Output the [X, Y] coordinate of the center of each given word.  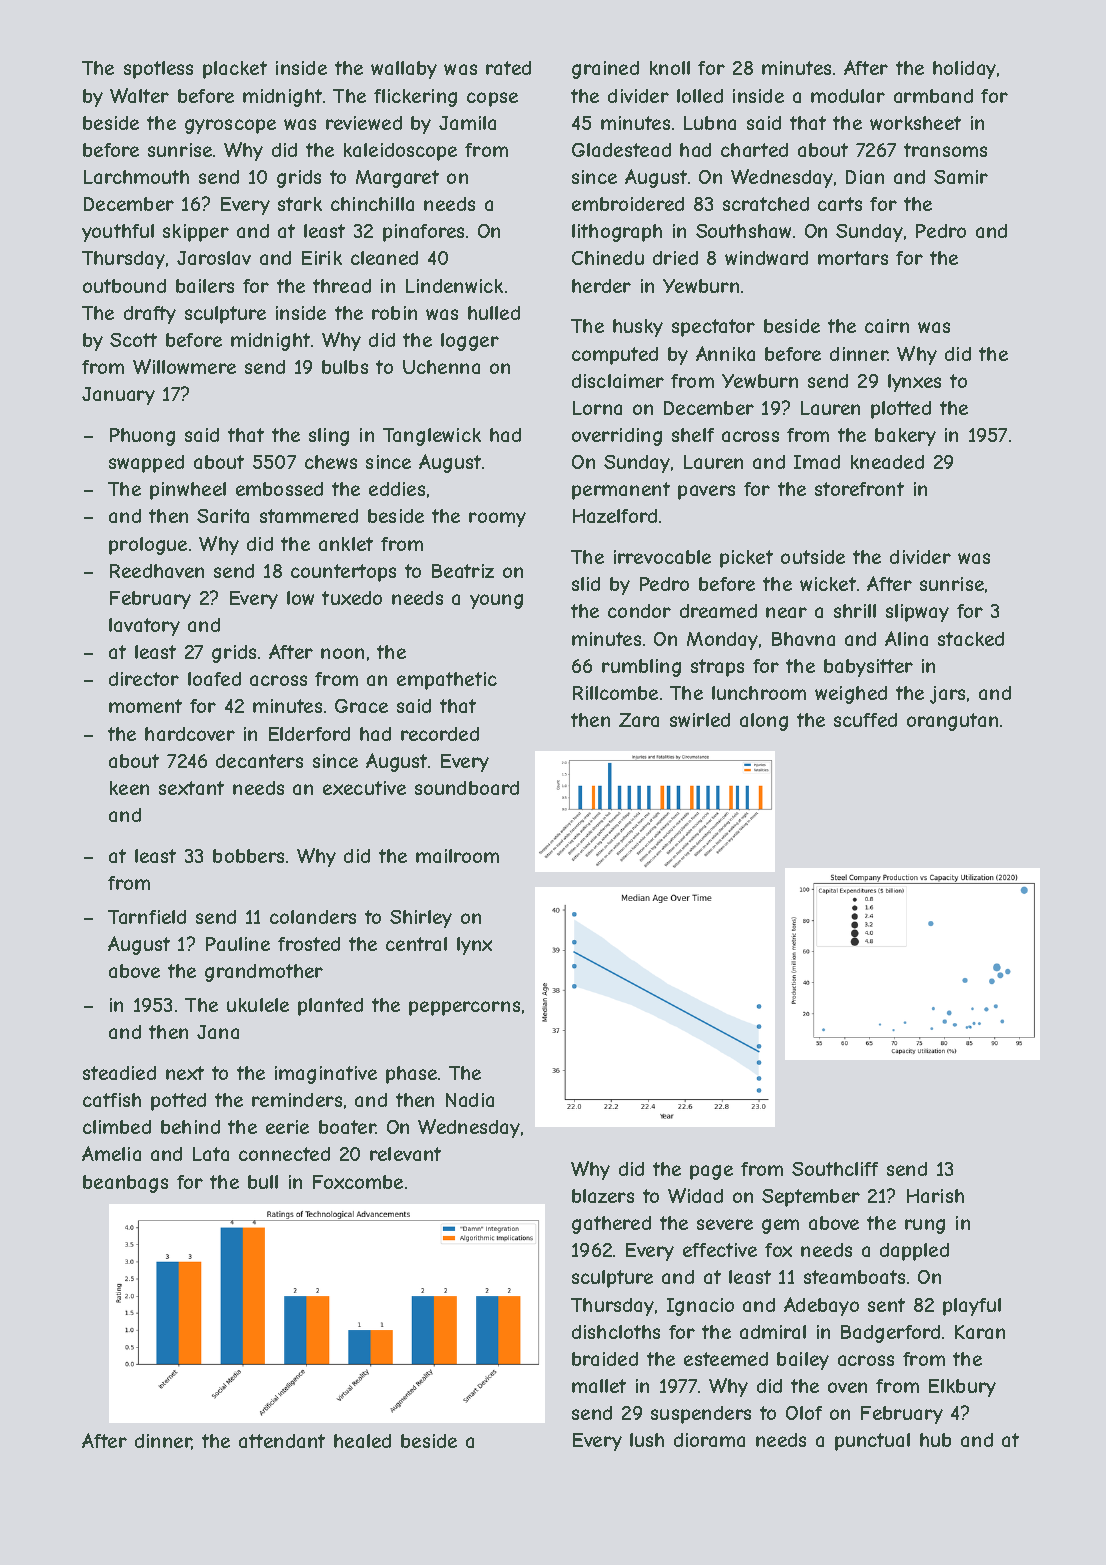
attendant [282, 1441]
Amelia [111, 1153]
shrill [855, 611]
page [711, 1172]
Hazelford [615, 516]
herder [601, 286]
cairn [887, 326]
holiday [964, 70]
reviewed [364, 123]
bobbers [248, 856]
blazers [603, 1196]
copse [492, 99]
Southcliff [835, 1169]
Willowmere [184, 366]
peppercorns [464, 1008]
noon [342, 653]
